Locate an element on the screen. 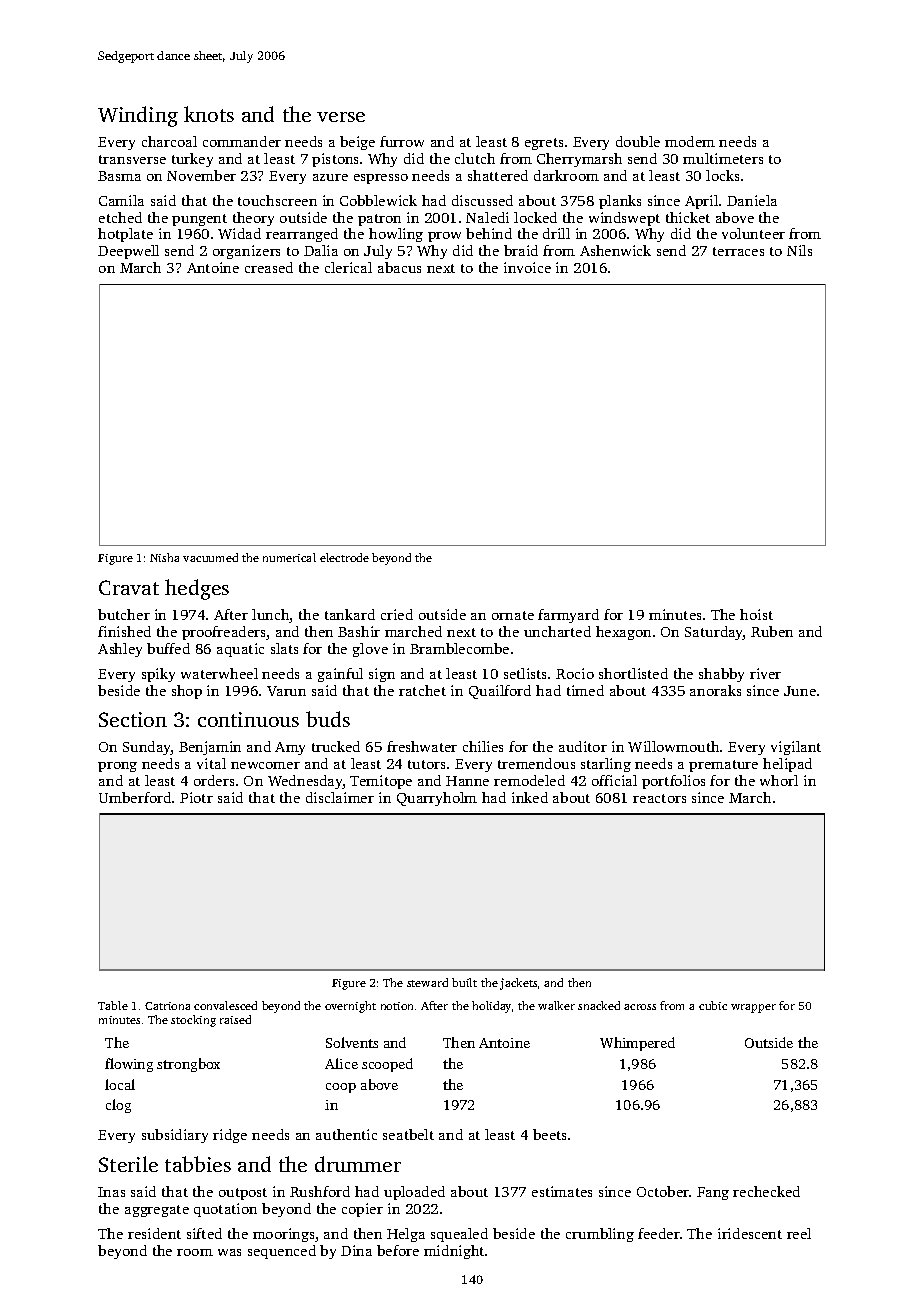  proofreaders is located at coordinates (224, 633).
